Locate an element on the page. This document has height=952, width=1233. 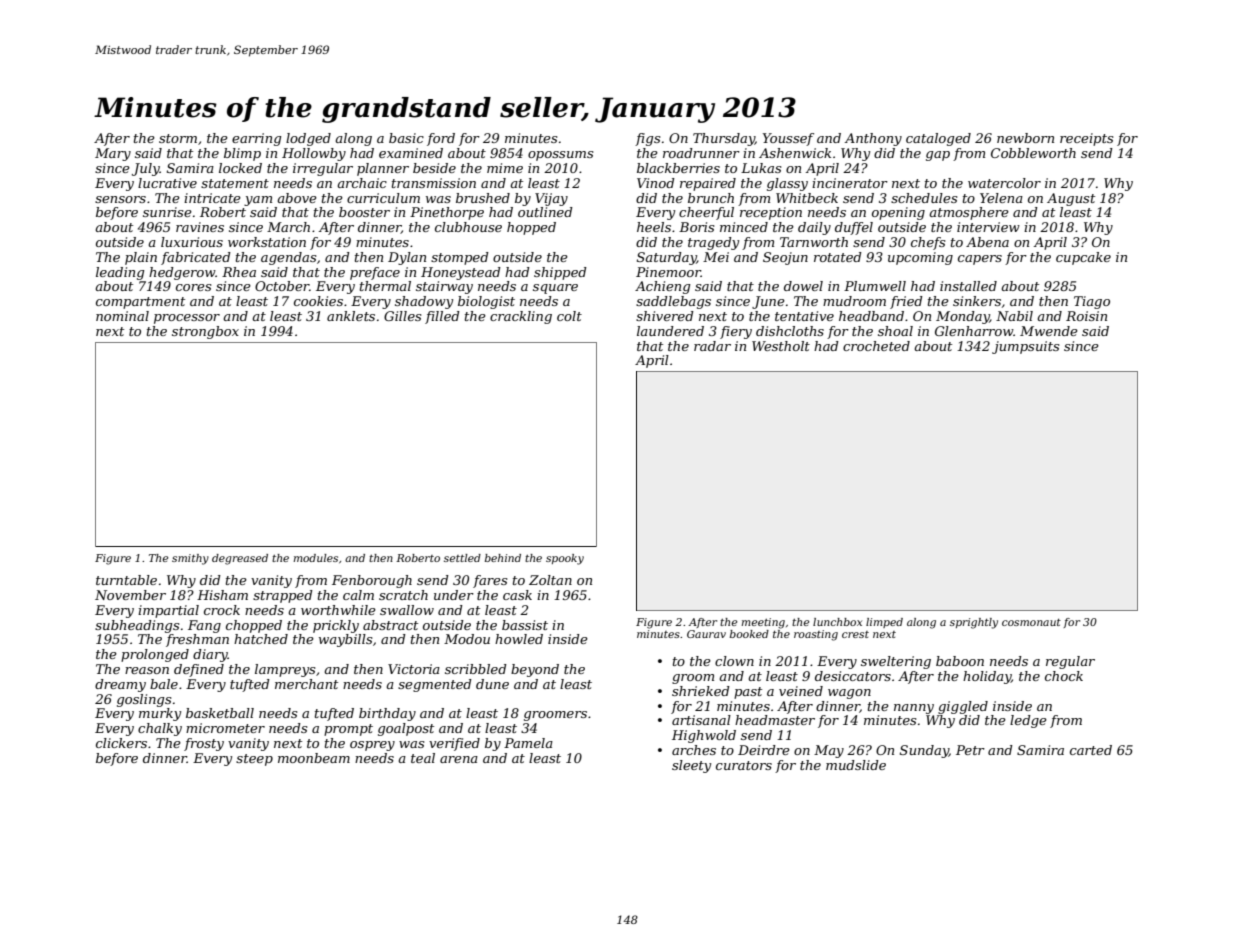
heels is located at coordinates (654, 227).
